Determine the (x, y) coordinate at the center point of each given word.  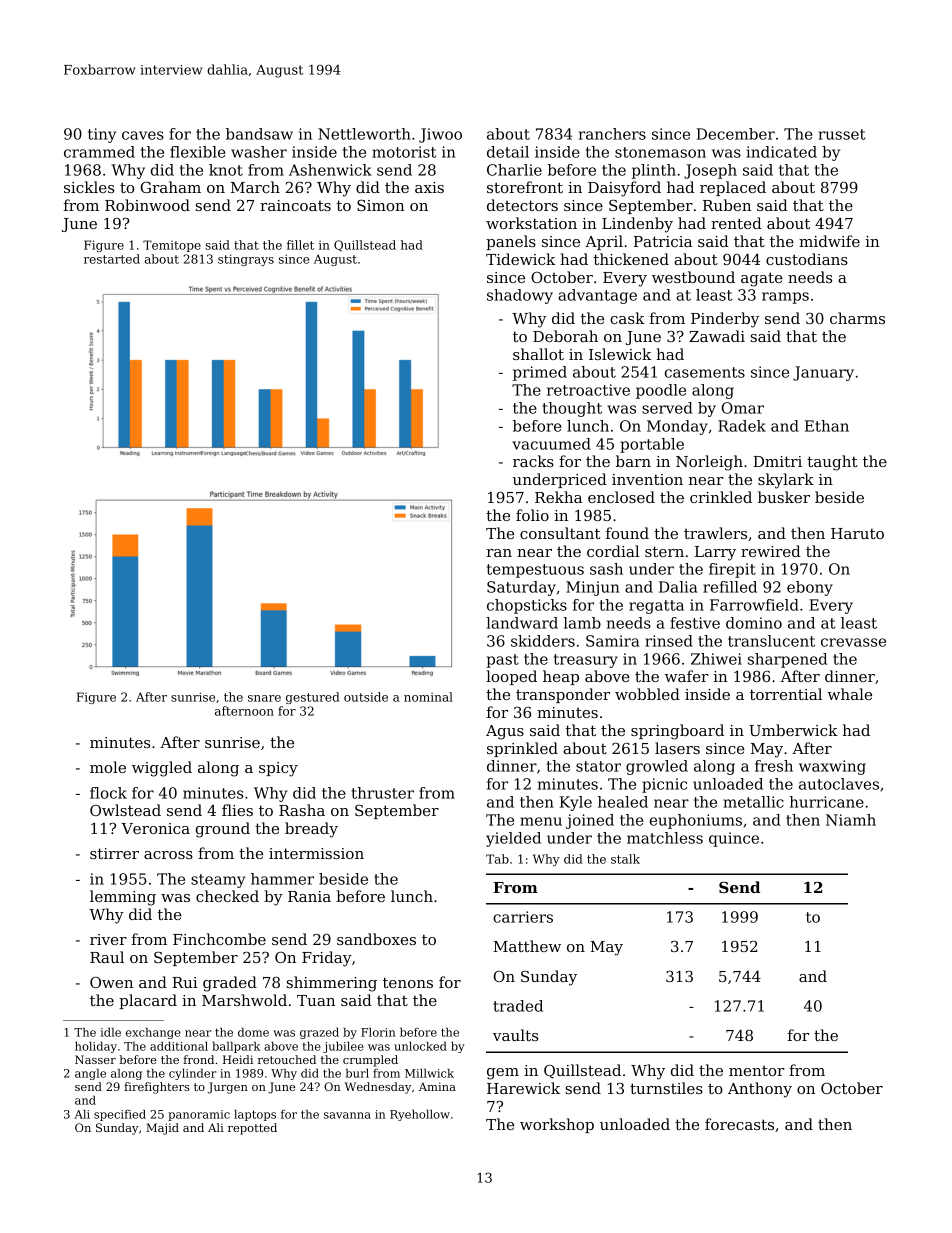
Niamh (851, 820)
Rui (185, 982)
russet (842, 134)
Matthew (527, 946)
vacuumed (551, 444)
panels (511, 242)
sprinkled (522, 749)
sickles (89, 187)
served (667, 408)
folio (532, 515)
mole (108, 767)
